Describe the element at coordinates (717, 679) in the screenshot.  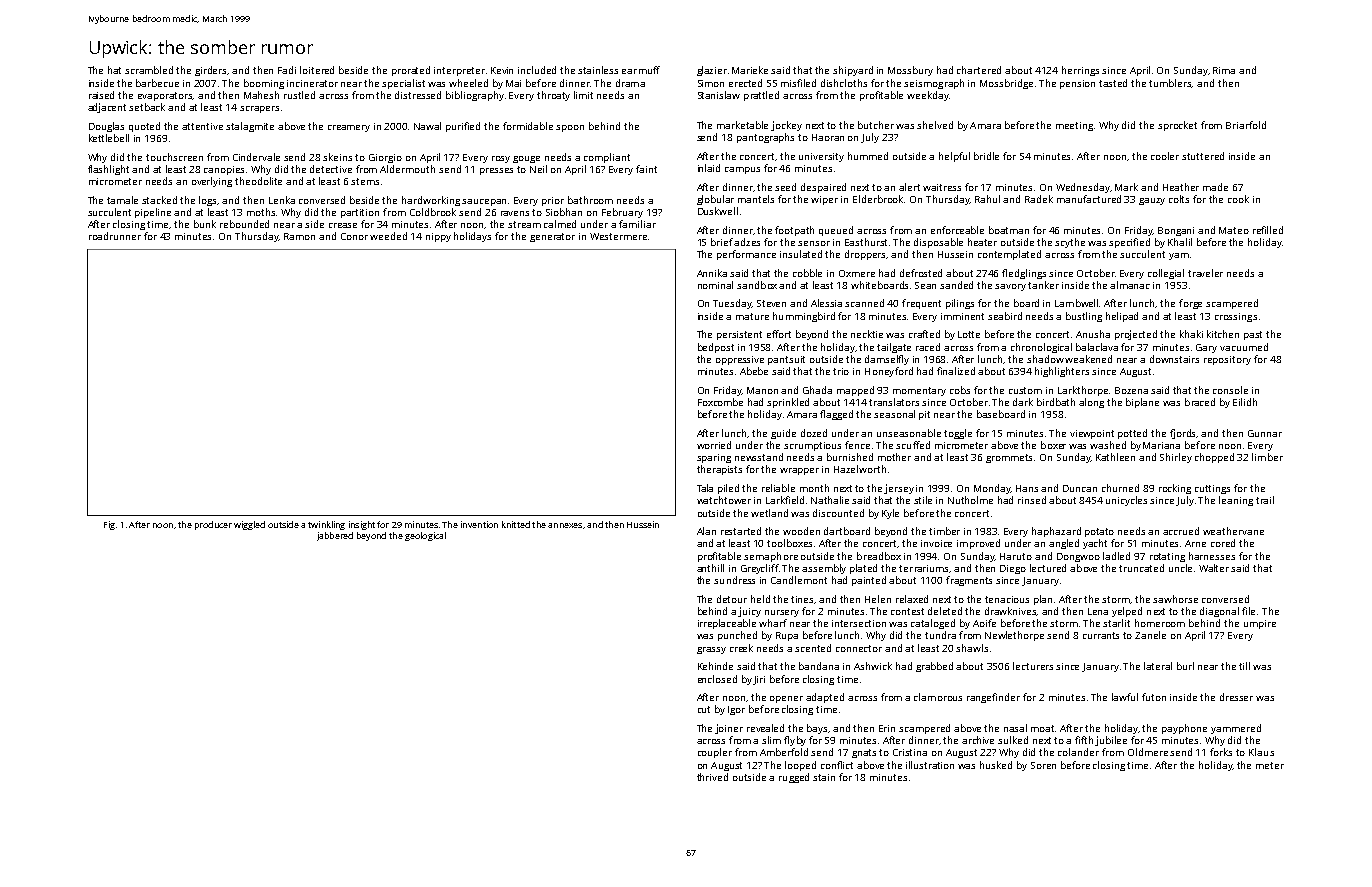
I see `enclosed` at that location.
